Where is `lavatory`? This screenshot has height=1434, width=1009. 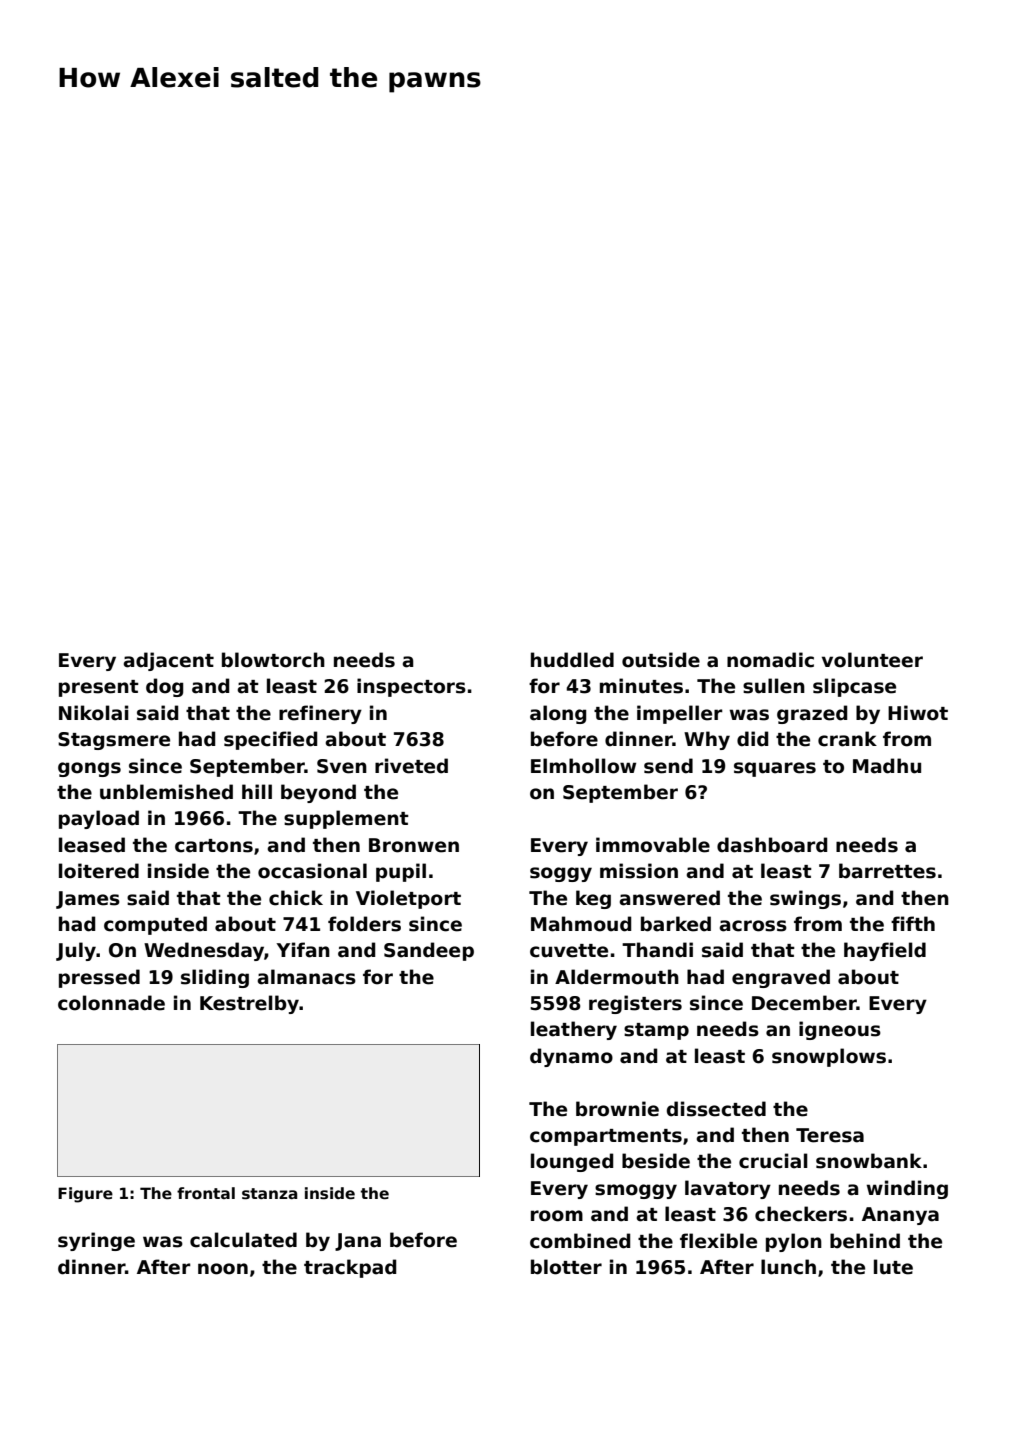
lavatory is located at coordinates (728, 1189).
